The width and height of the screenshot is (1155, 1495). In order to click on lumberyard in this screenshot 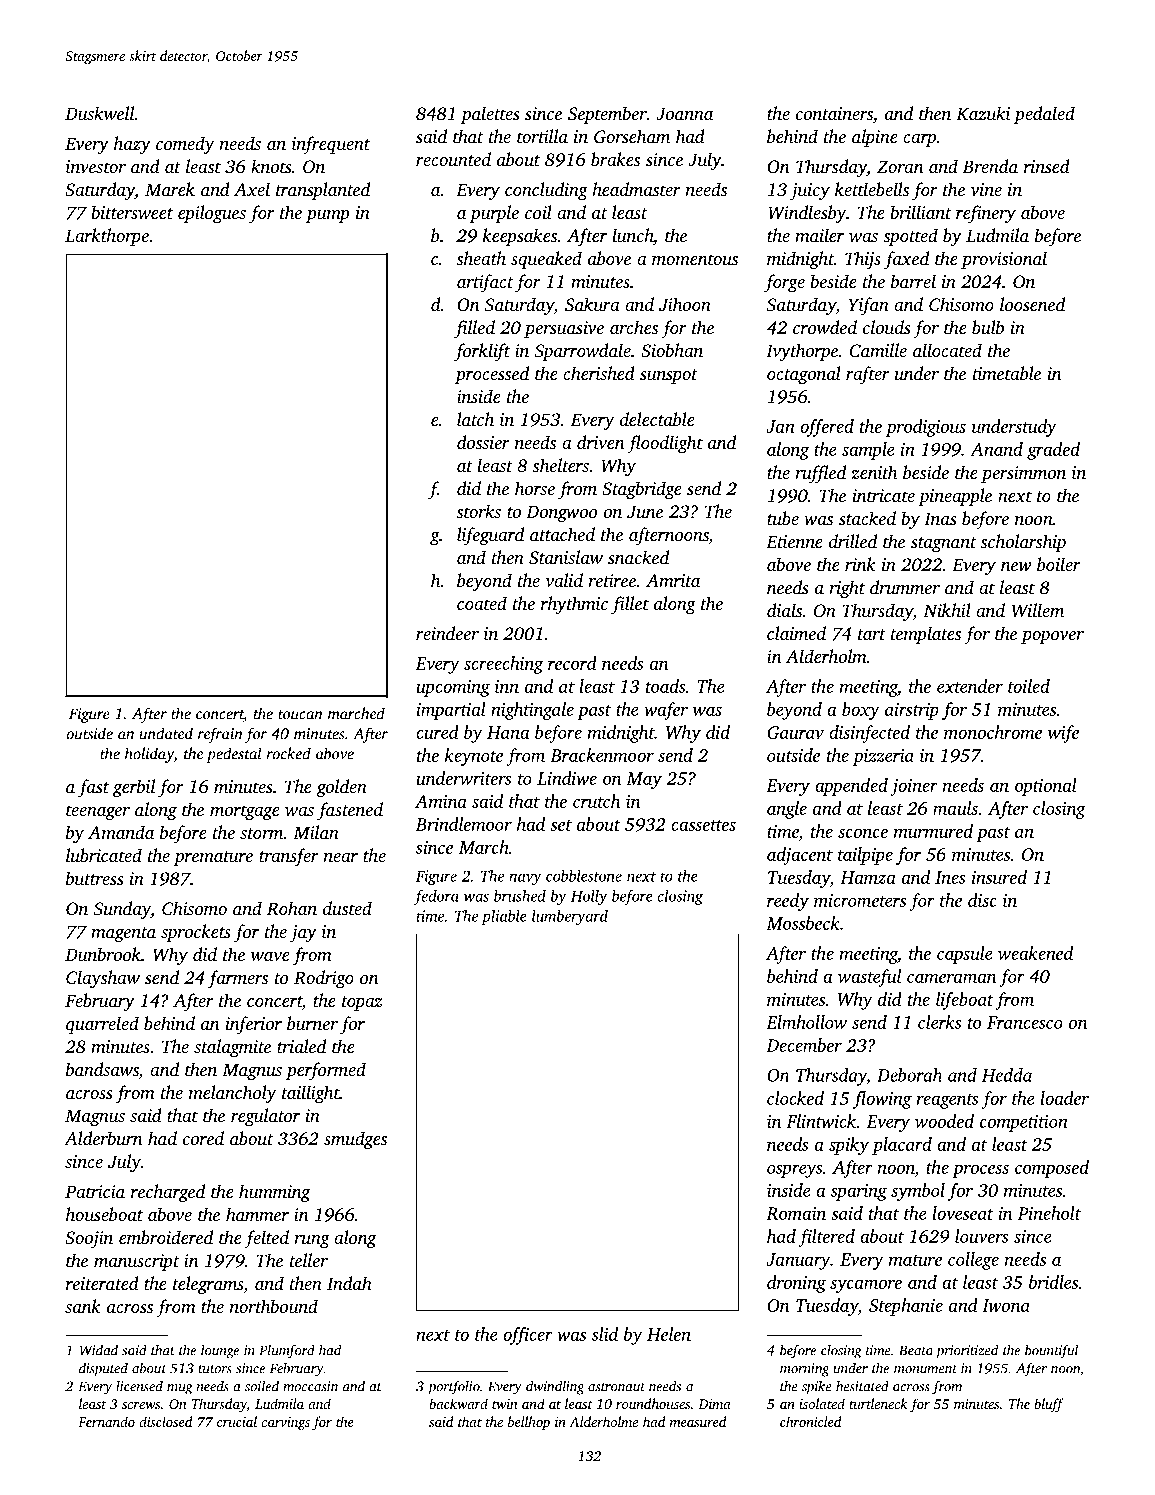, I will do `click(570, 917)`.
